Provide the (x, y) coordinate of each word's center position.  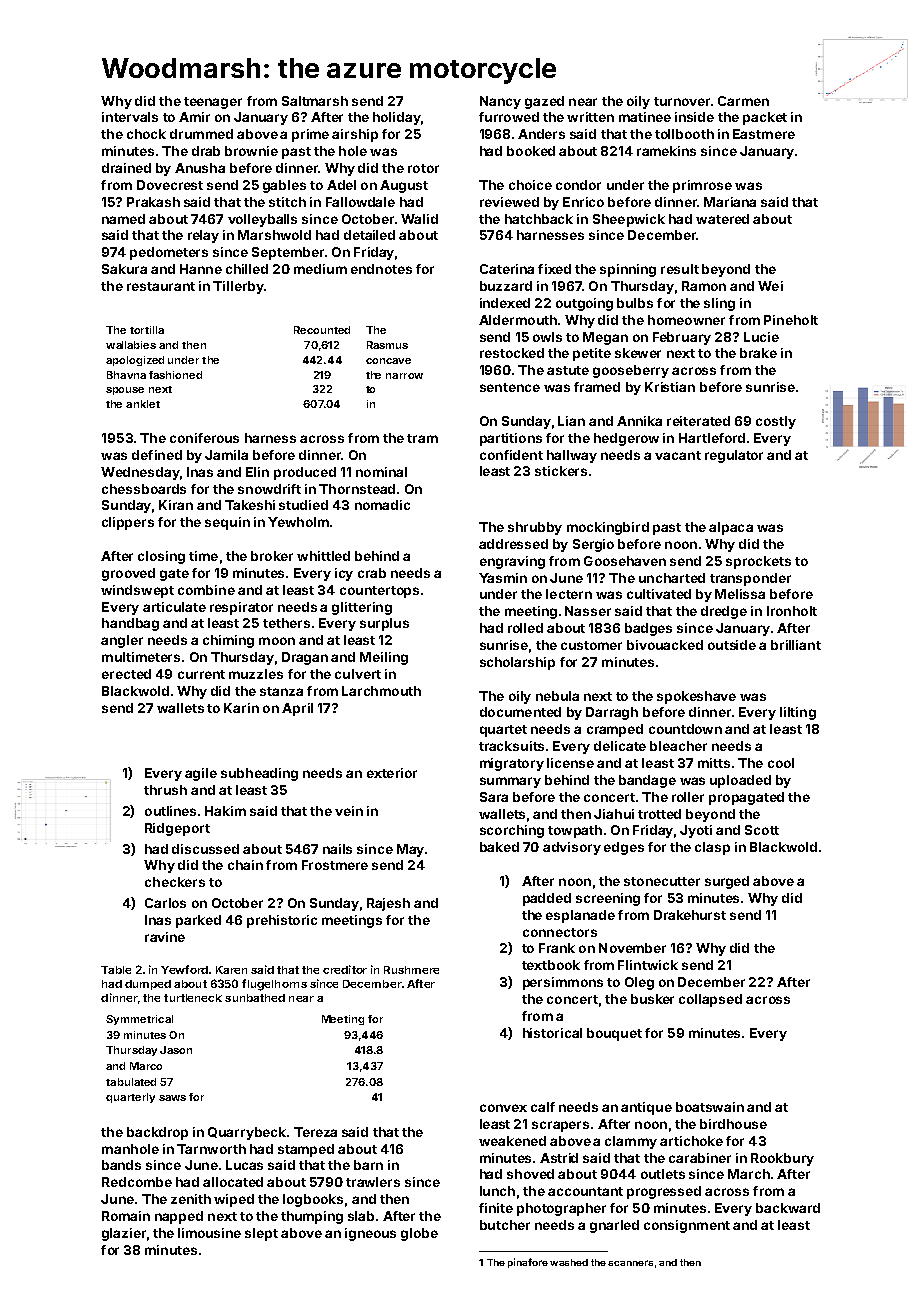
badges (648, 629)
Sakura (124, 269)
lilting (798, 713)
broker (272, 556)
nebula (557, 696)
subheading (259, 774)
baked (499, 847)
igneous (370, 1234)
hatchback (539, 219)
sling (719, 304)
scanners (630, 1263)
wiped (234, 1200)
